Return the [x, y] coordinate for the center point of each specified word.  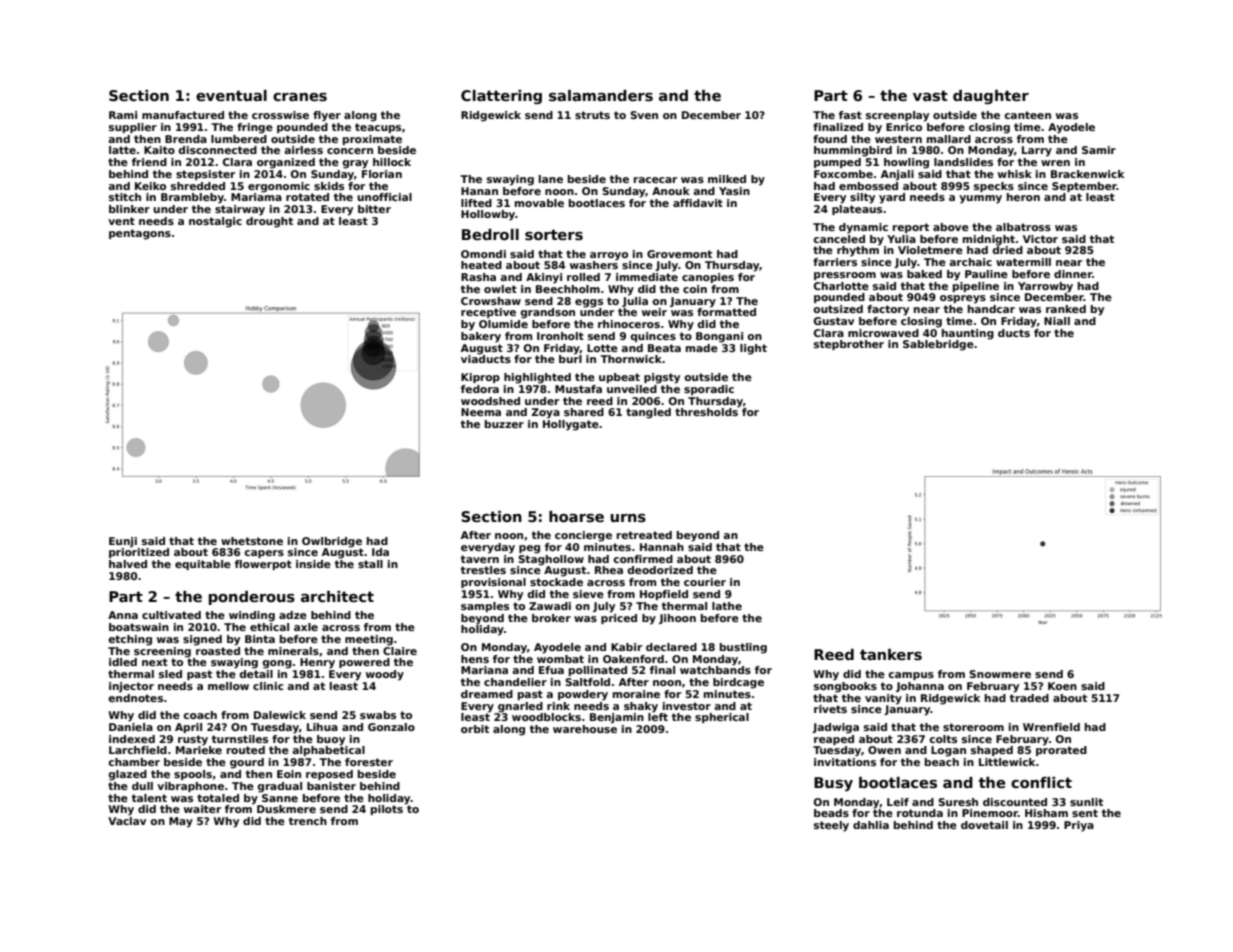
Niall [1057, 321]
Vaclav [127, 821]
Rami [123, 115]
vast [930, 95]
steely [831, 826]
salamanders [601, 96]
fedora [480, 389]
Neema [481, 412]
